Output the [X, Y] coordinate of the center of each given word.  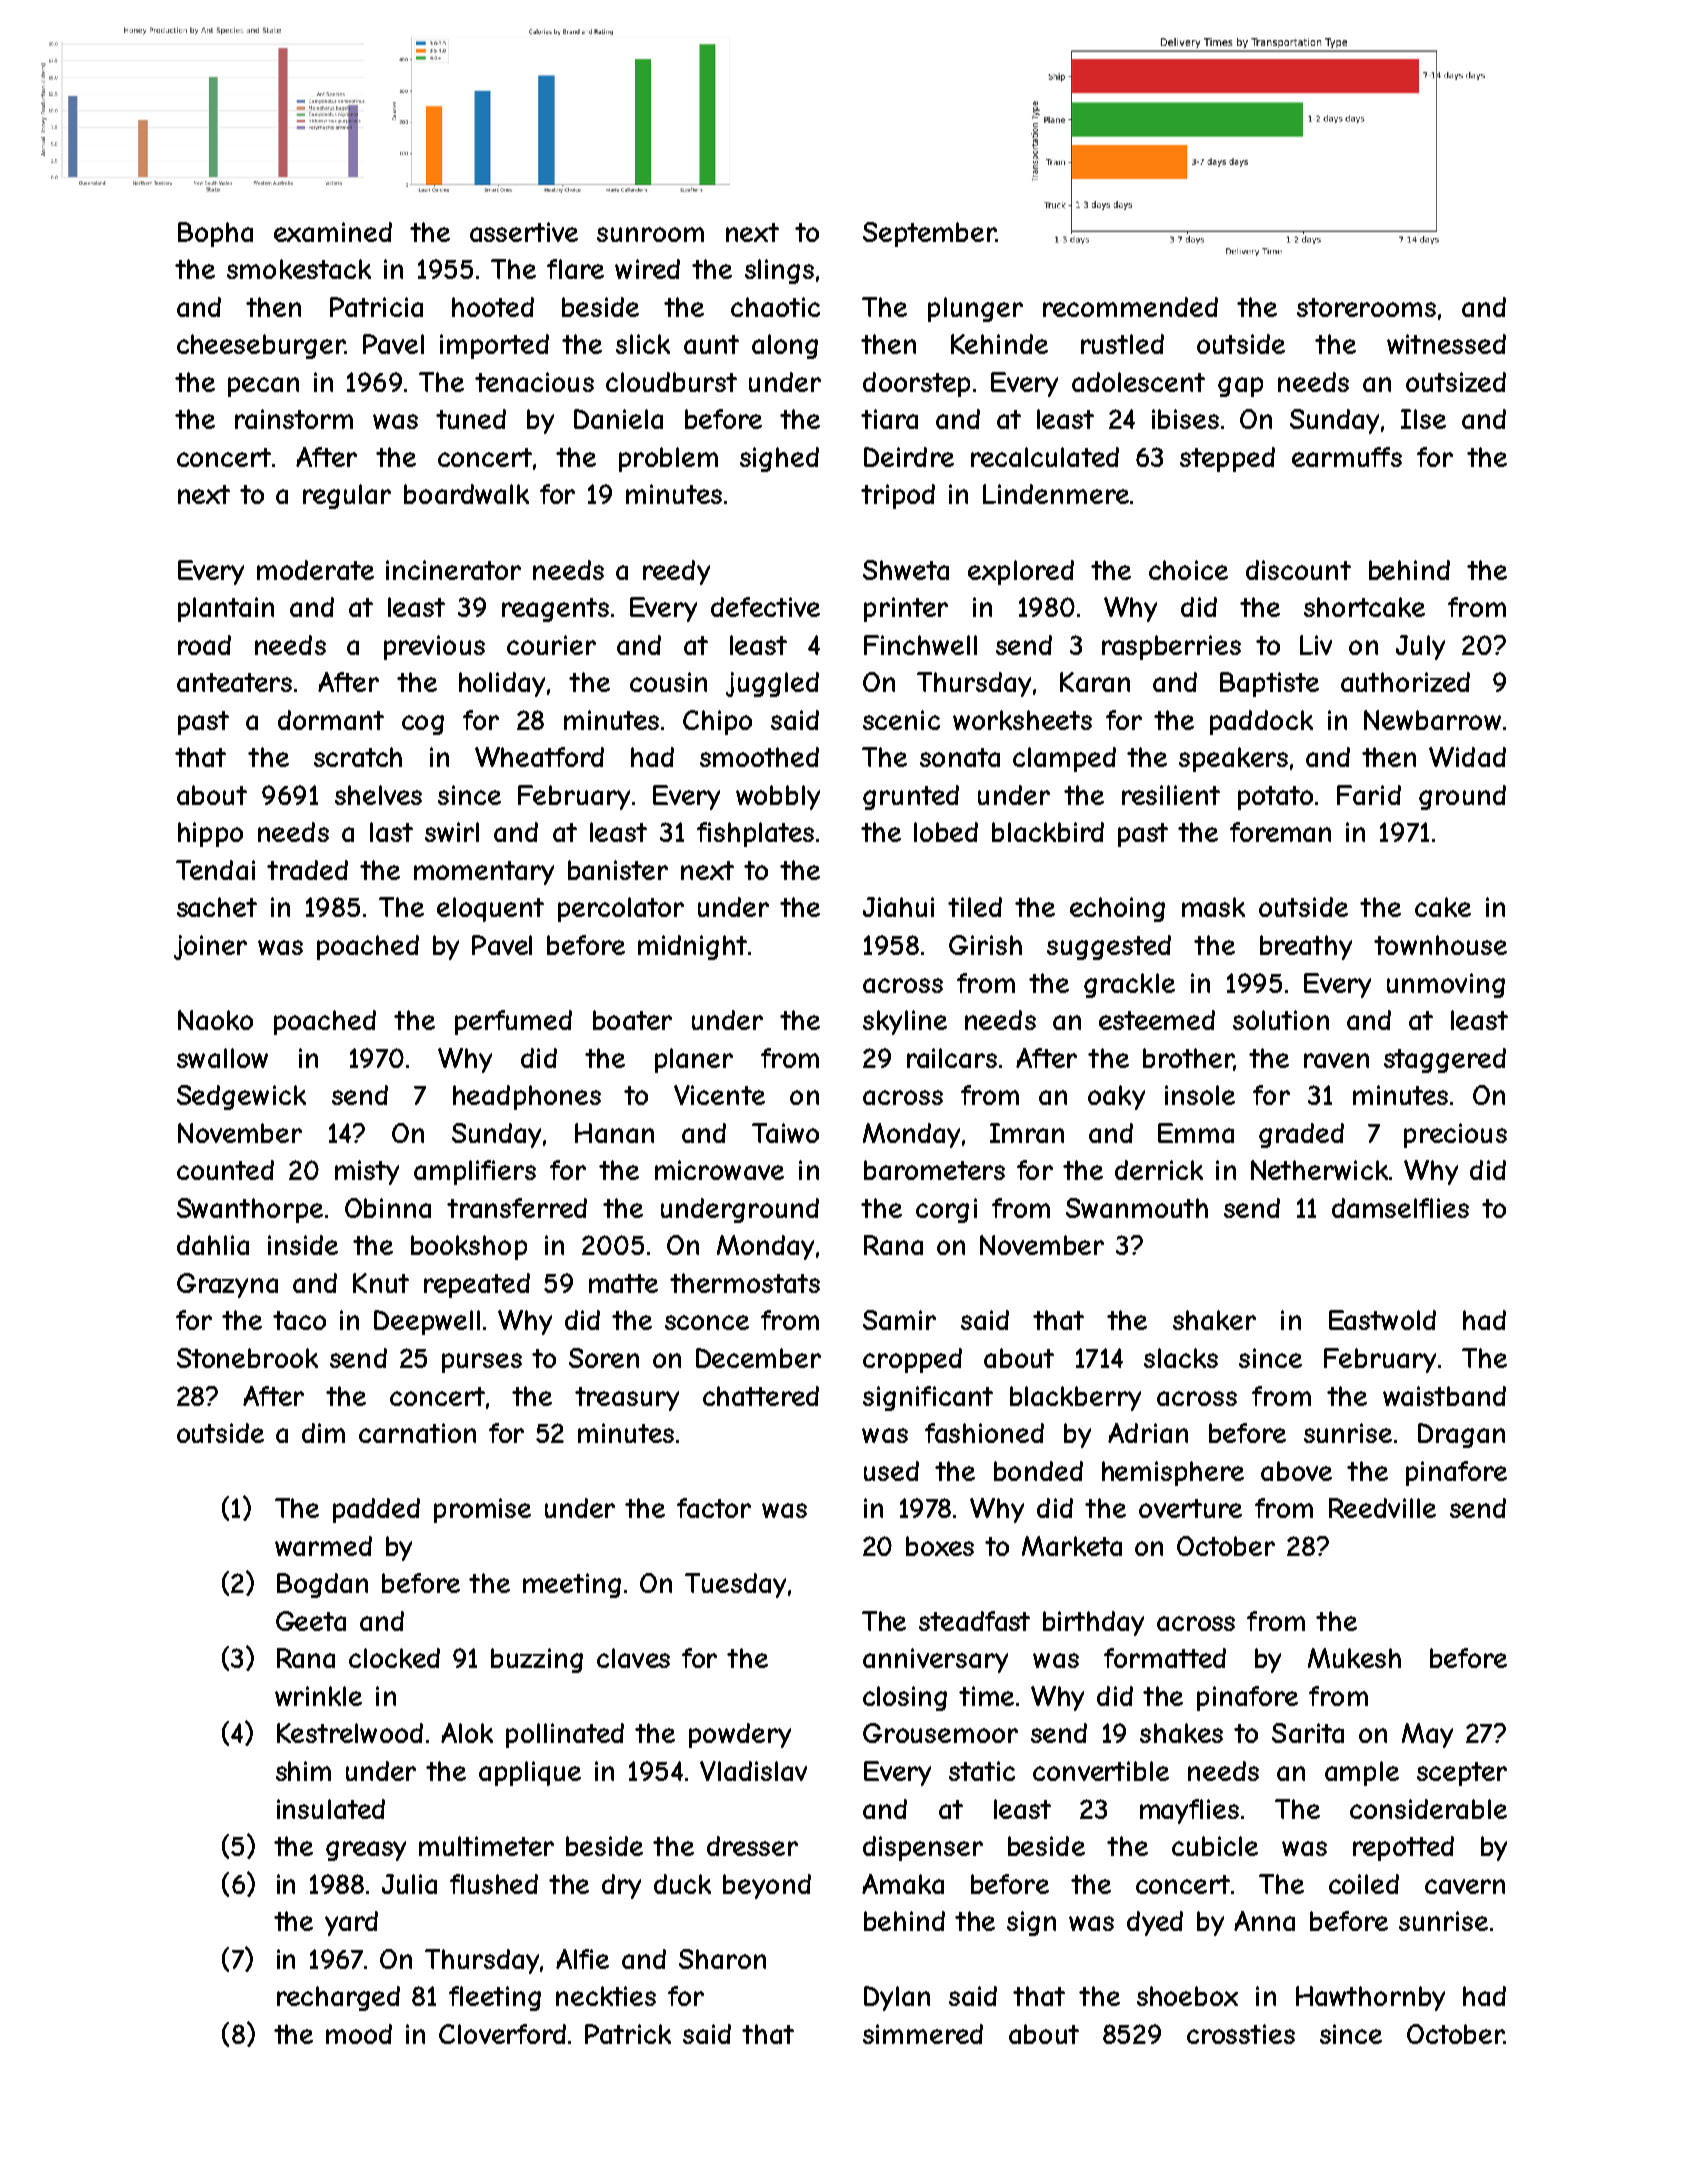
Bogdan [322, 1585]
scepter [1462, 1774]
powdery [740, 1735]
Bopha [215, 234]
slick [643, 344]
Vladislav [753, 1771]
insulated [331, 1809]
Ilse [1423, 419]
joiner [210, 947]
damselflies [1400, 1208]
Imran [1027, 1133]
